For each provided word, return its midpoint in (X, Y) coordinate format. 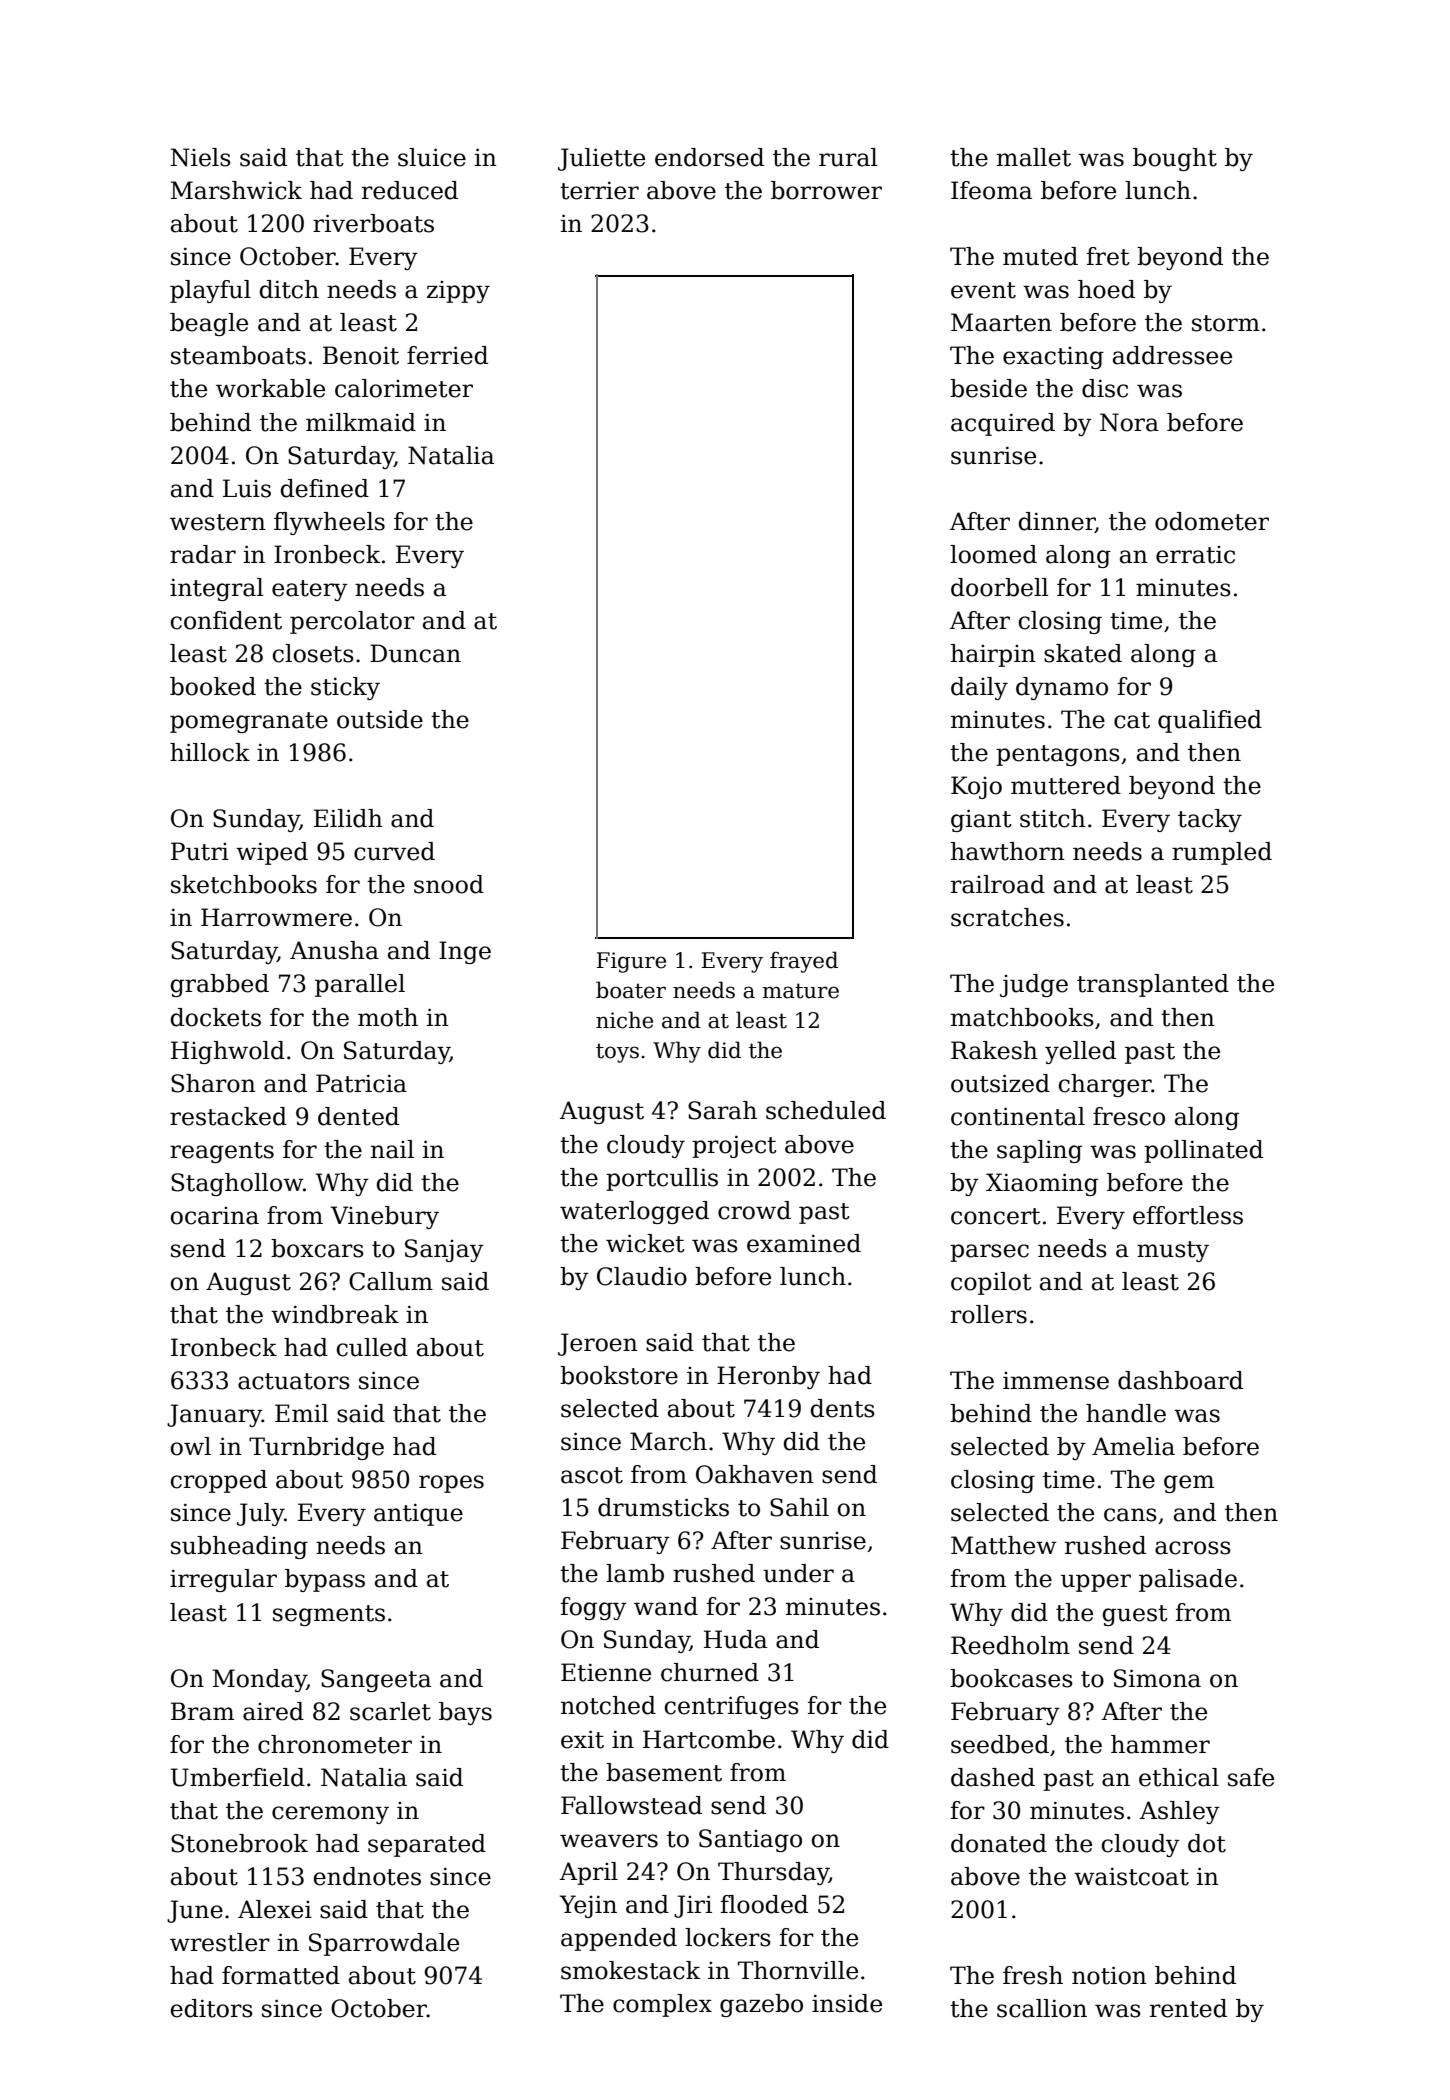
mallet (1034, 157)
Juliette (601, 159)
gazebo (761, 2005)
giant (981, 820)
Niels (200, 157)
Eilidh (348, 818)
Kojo (976, 787)
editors (212, 2008)
